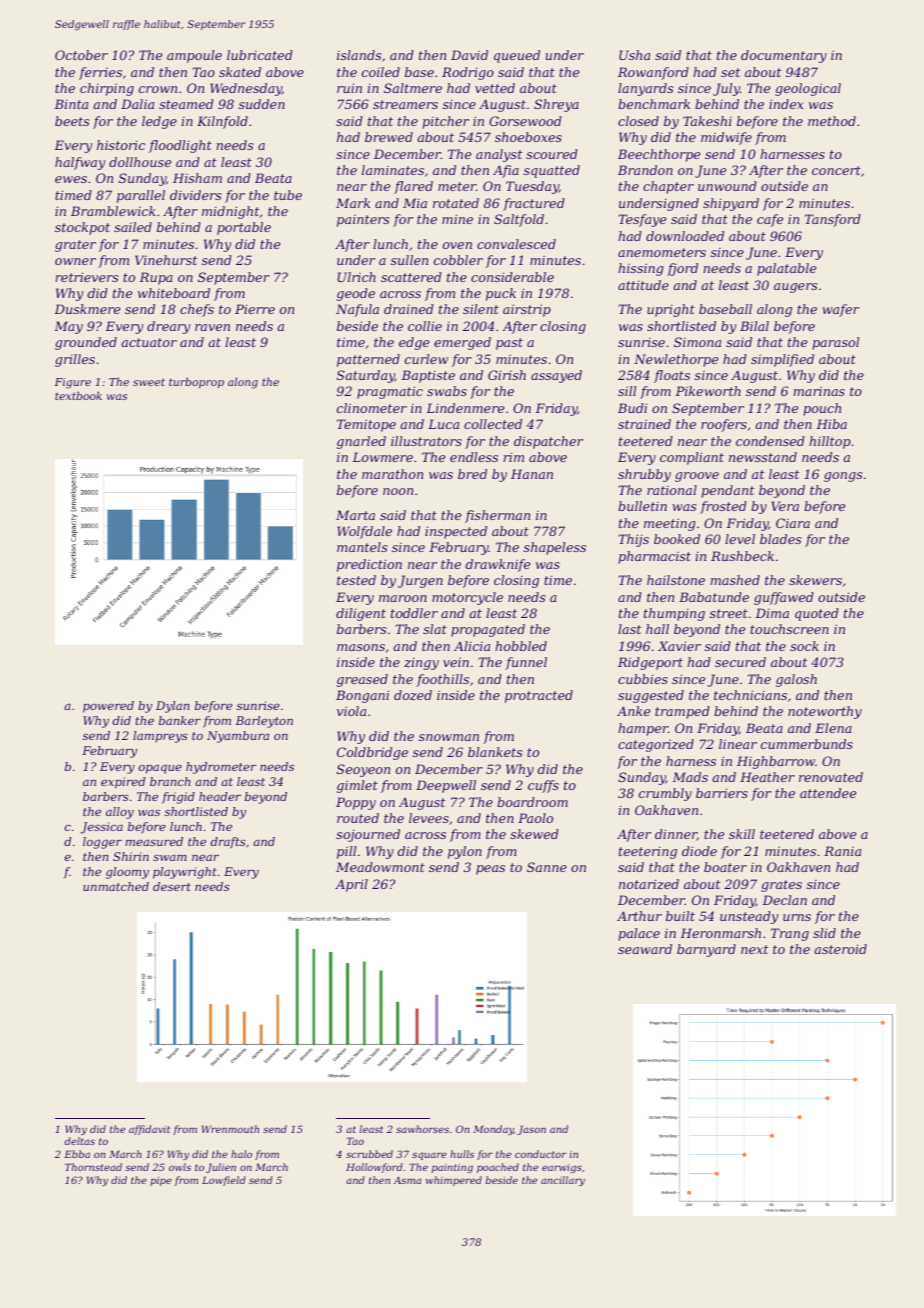 The height and width of the image is (1308, 924). Describe the element at coordinates (531, 1130) in the image. I see `Jason` at that location.
